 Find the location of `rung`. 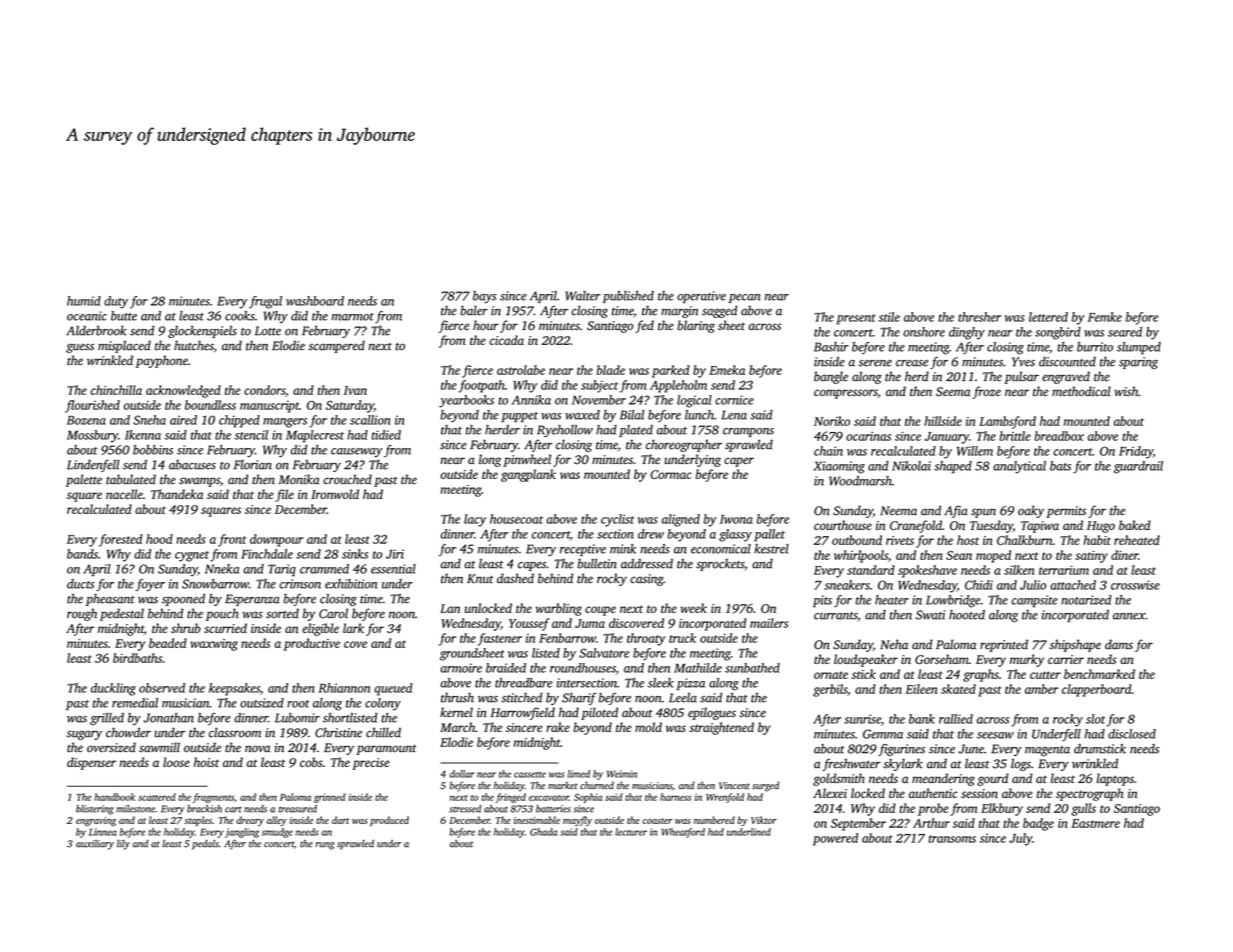

rung is located at coordinates (325, 846).
